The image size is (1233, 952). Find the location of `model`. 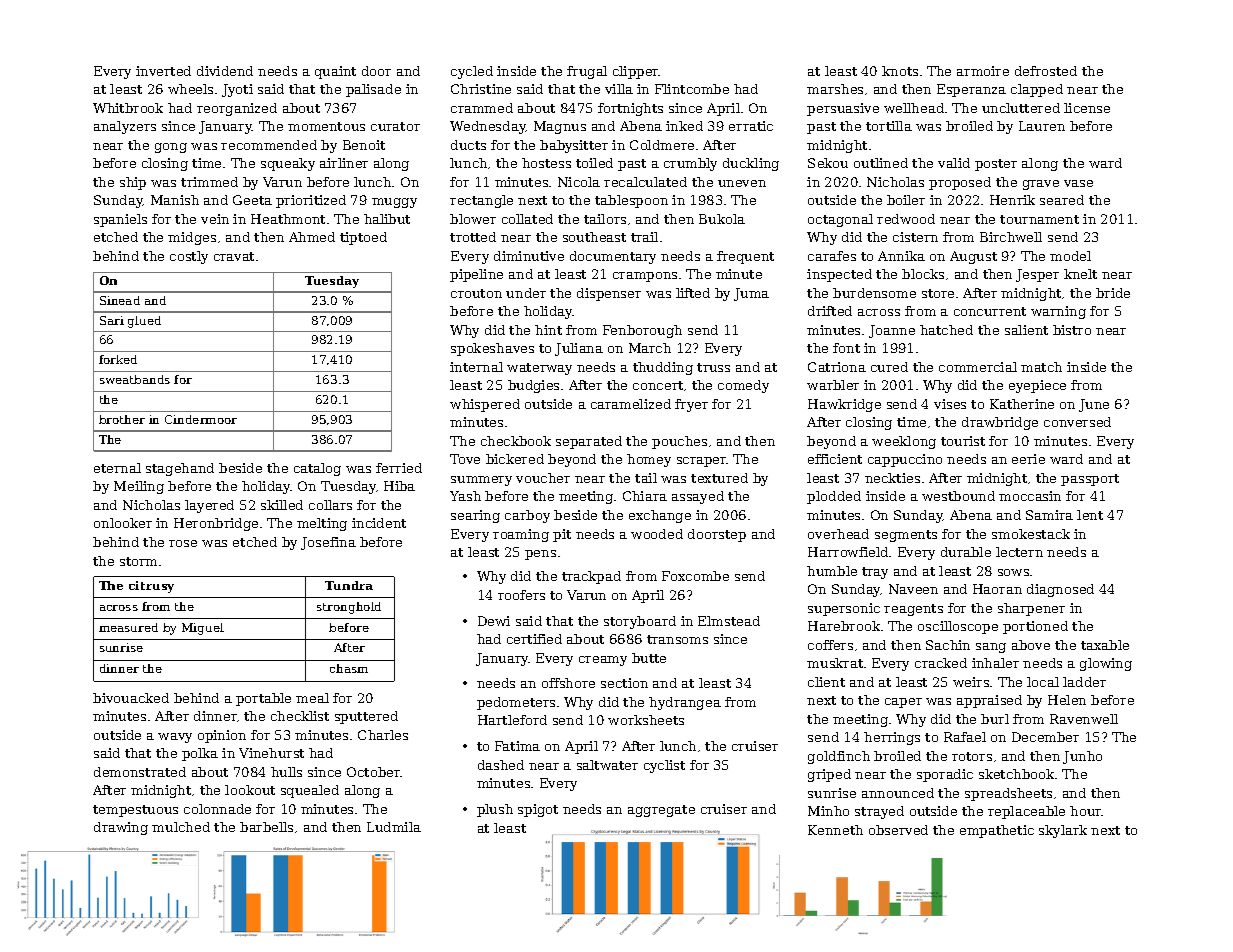

model is located at coordinates (1070, 256).
